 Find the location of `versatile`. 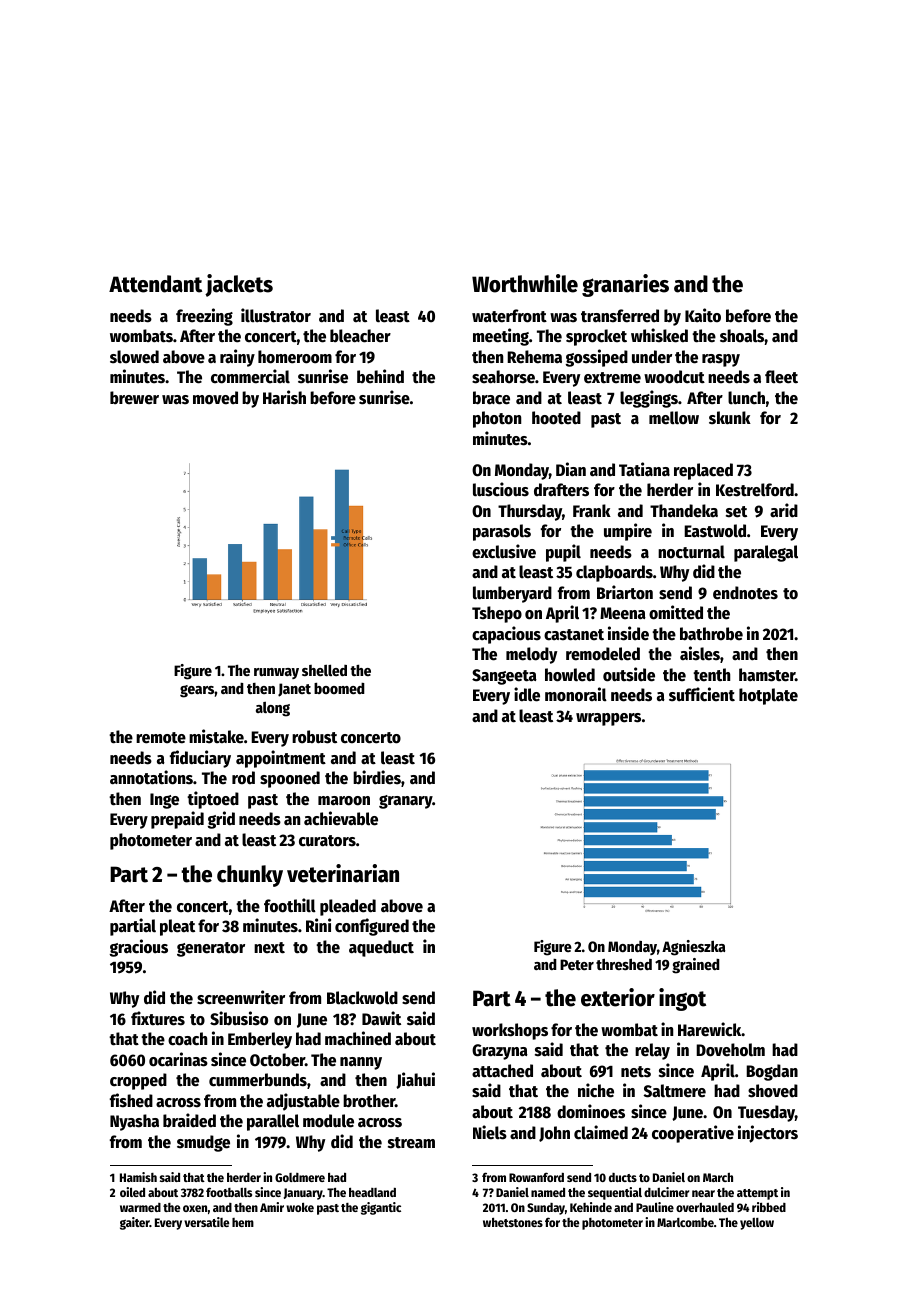

versatile is located at coordinates (206, 1222).
